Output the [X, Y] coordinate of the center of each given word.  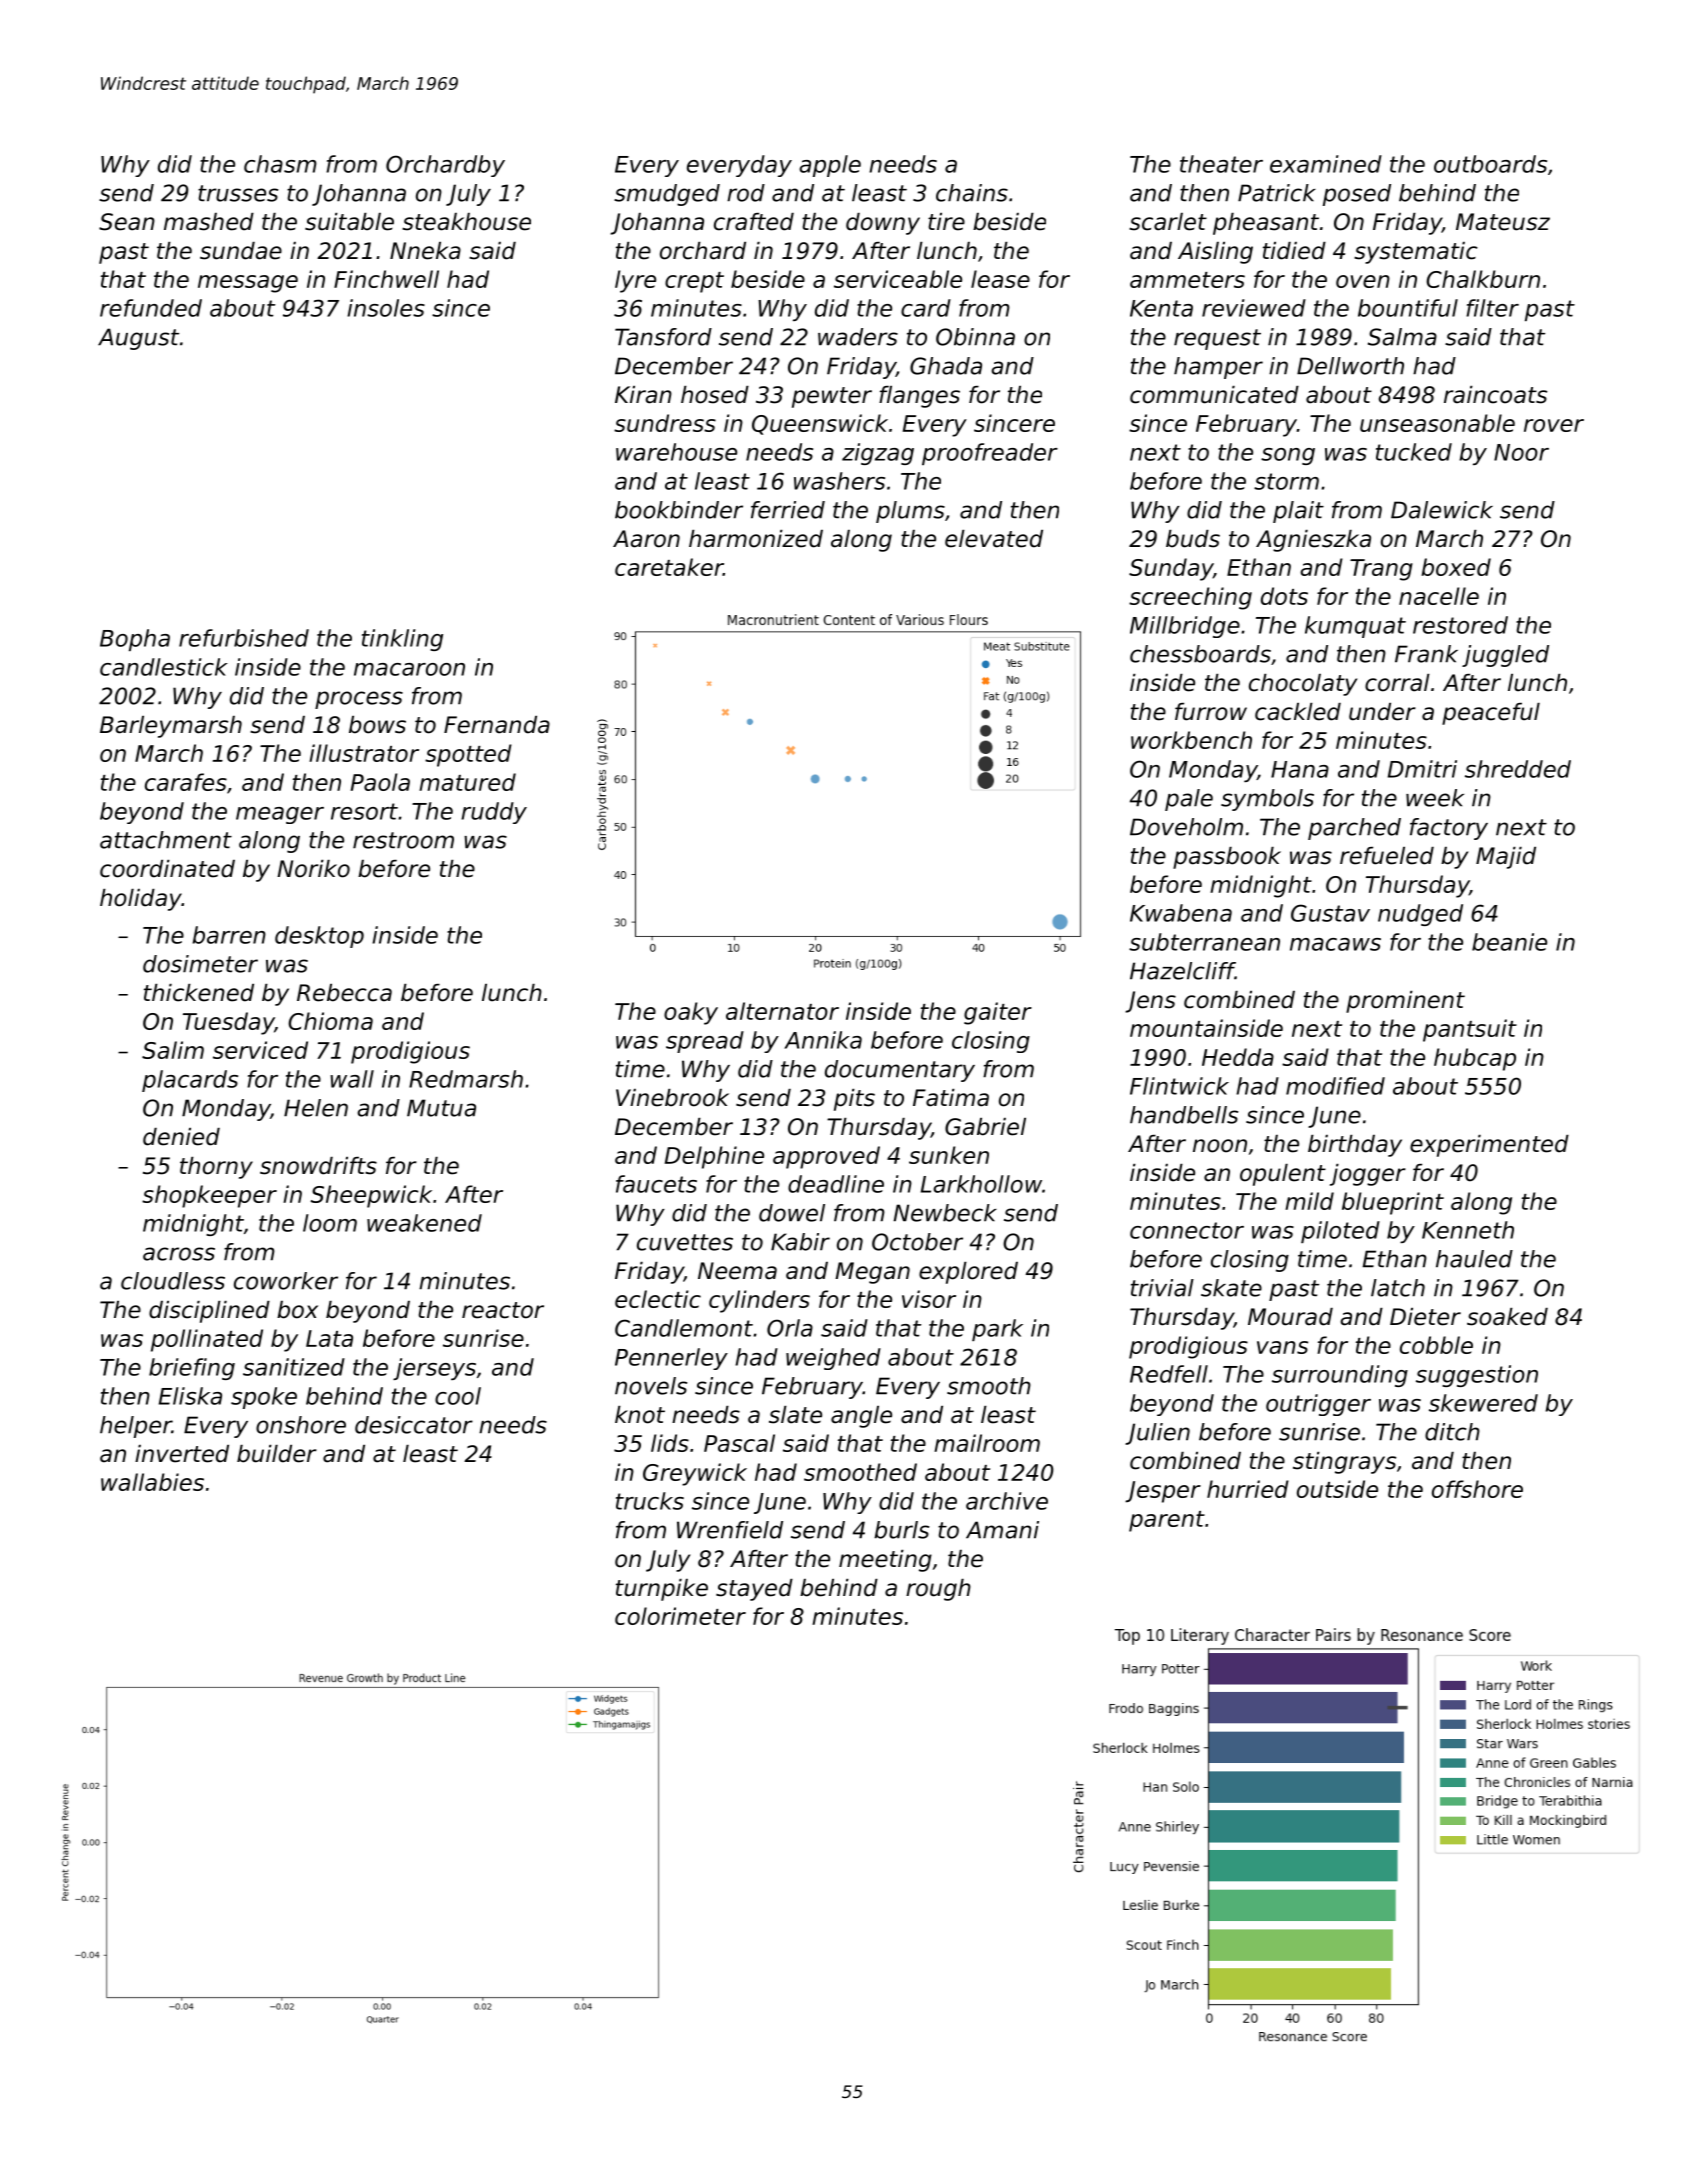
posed [1357, 195]
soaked [1507, 1317]
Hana [1300, 769]
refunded [151, 308]
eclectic [658, 1299]
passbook [1227, 858]
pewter [832, 397]
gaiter [998, 1013]
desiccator [414, 1425]
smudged [667, 195]
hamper [1218, 368]
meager [280, 815]
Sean [127, 222]
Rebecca [344, 993]
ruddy [494, 813]
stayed [754, 1590]
